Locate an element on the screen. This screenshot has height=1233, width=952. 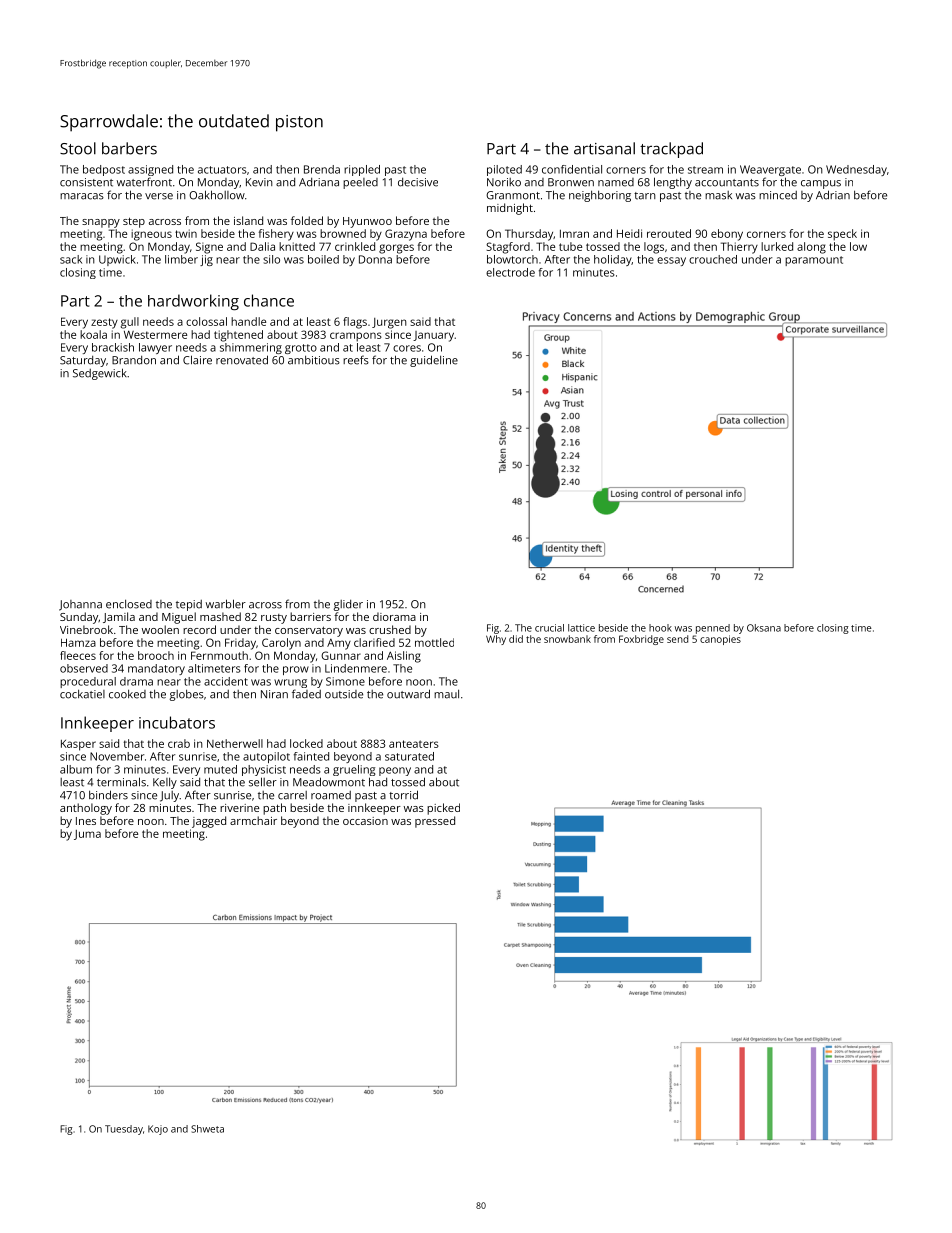
rusty is located at coordinates (274, 619).
